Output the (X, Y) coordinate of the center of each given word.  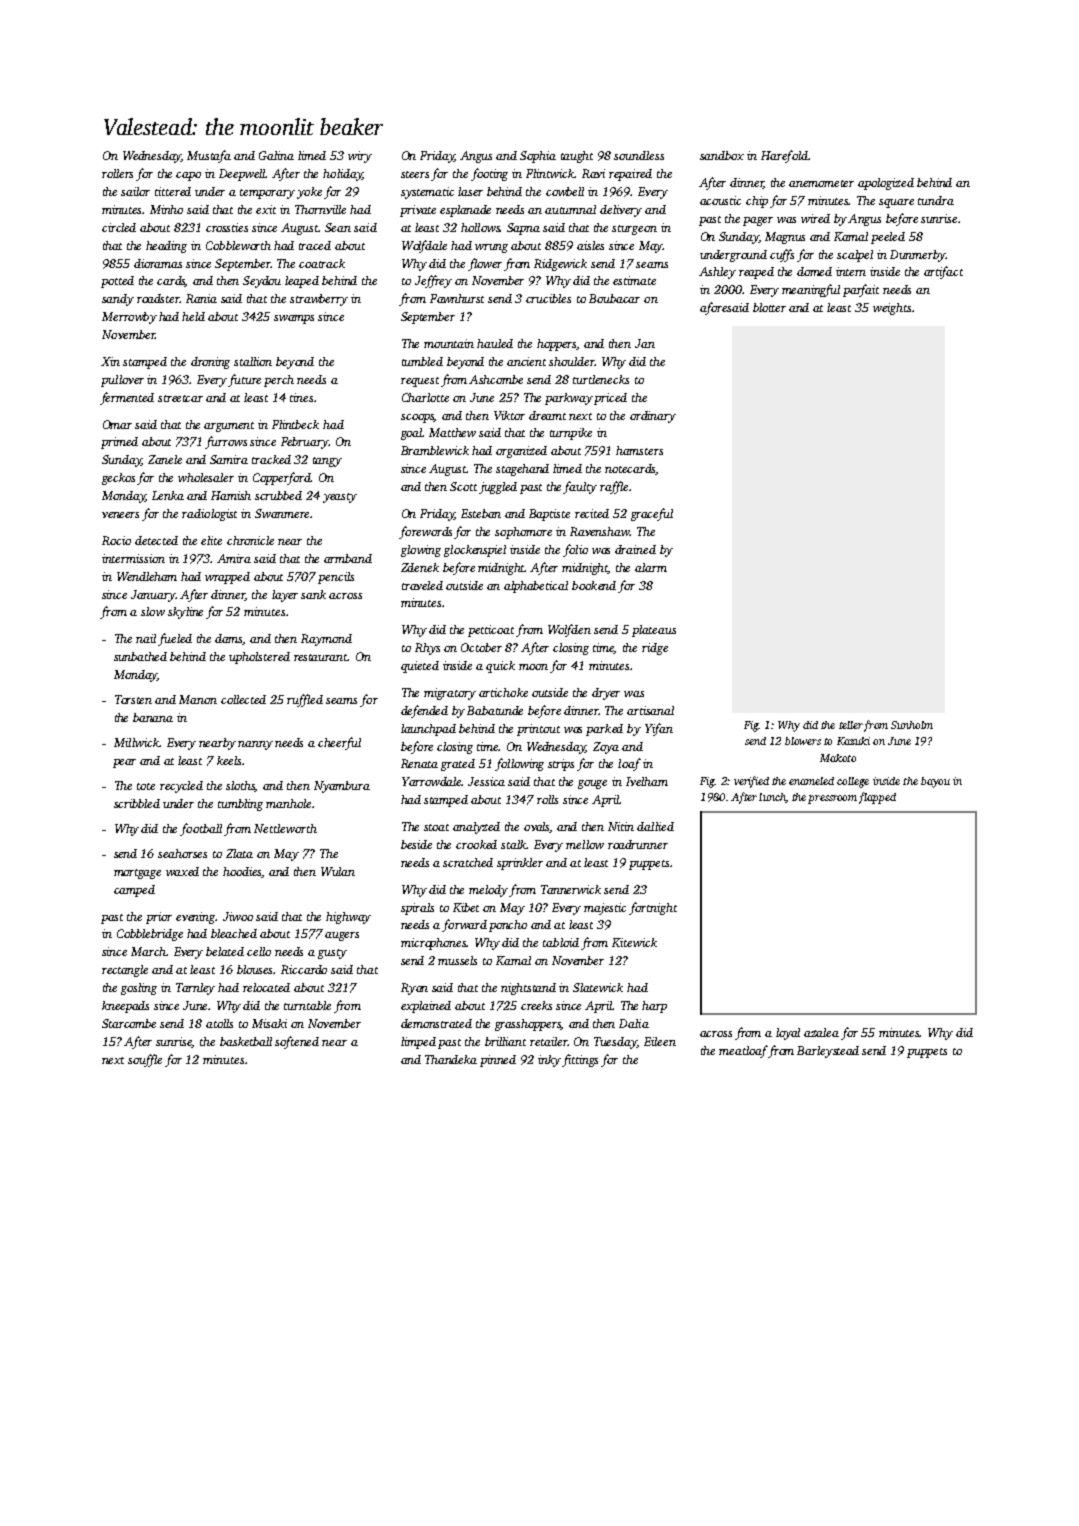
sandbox (722, 155)
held (193, 316)
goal (412, 434)
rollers (117, 173)
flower (485, 264)
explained (426, 1007)
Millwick (136, 742)
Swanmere (282, 513)
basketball (246, 1041)
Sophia (538, 157)
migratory (450, 694)
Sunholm (912, 725)
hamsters (639, 450)
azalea (821, 1032)
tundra (936, 200)
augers (342, 936)
